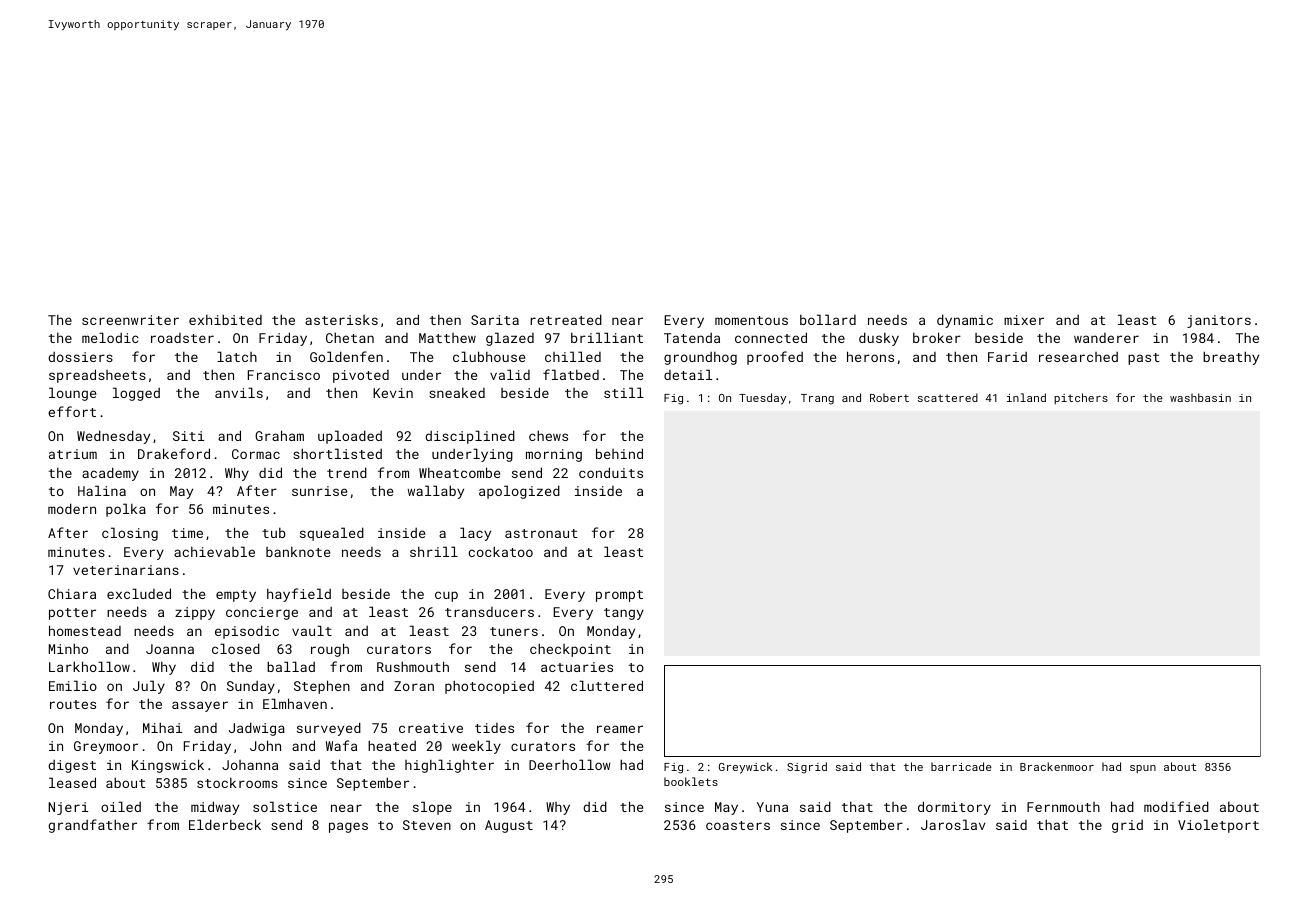 The image size is (1308, 924). What do you see at coordinates (1219, 321) in the page?
I see `janitors` at bounding box center [1219, 321].
